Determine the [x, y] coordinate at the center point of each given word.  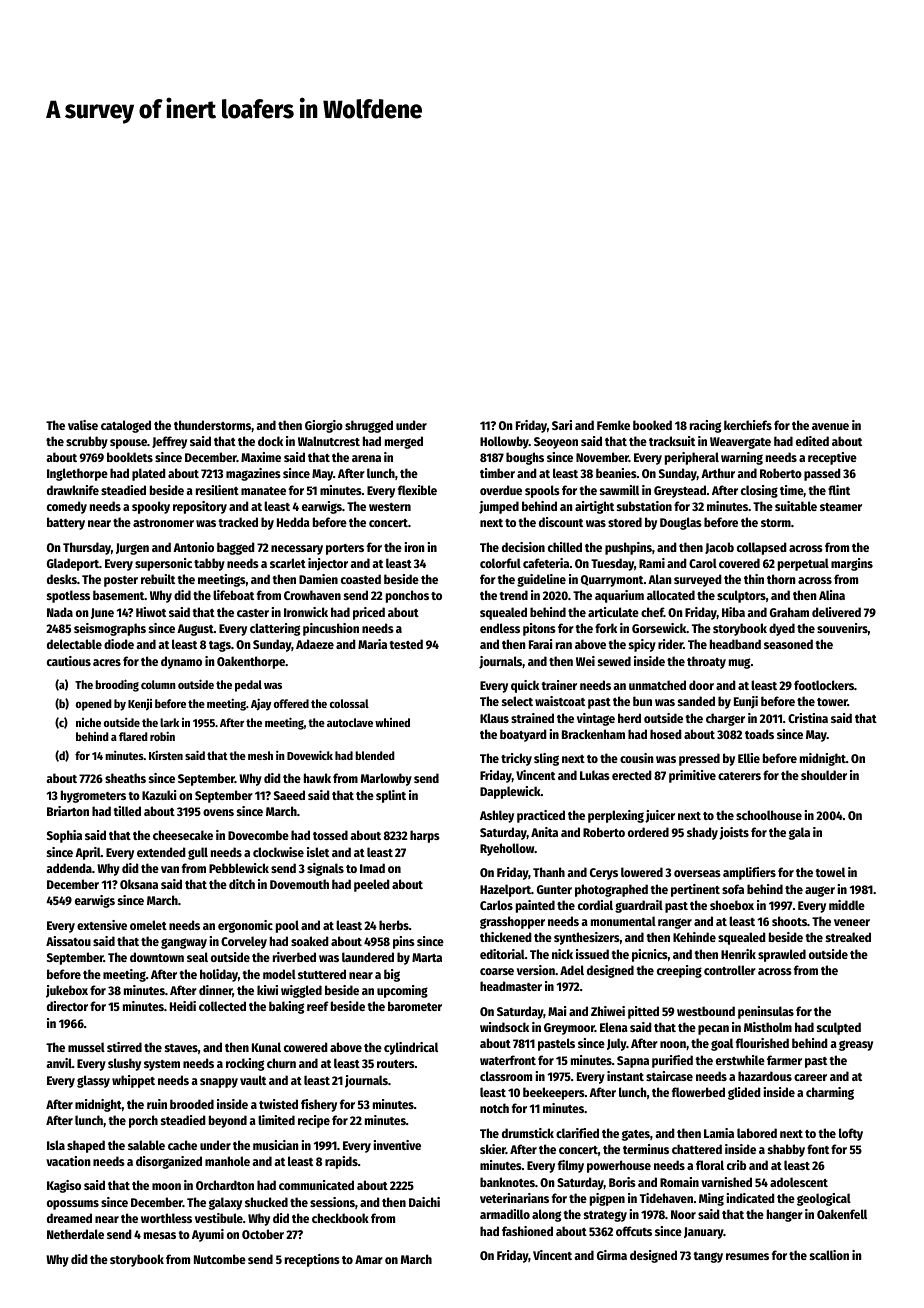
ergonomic [245, 926]
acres [107, 662]
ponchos [407, 596]
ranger [675, 923]
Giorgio [324, 426]
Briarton [68, 811]
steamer [841, 507]
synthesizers [587, 938]
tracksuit [672, 441]
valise [83, 425]
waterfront [508, 1060]
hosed [666, 734]
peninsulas [766, 1012]
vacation [68, 1161]
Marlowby [386, 779]
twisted [278, 1104]
